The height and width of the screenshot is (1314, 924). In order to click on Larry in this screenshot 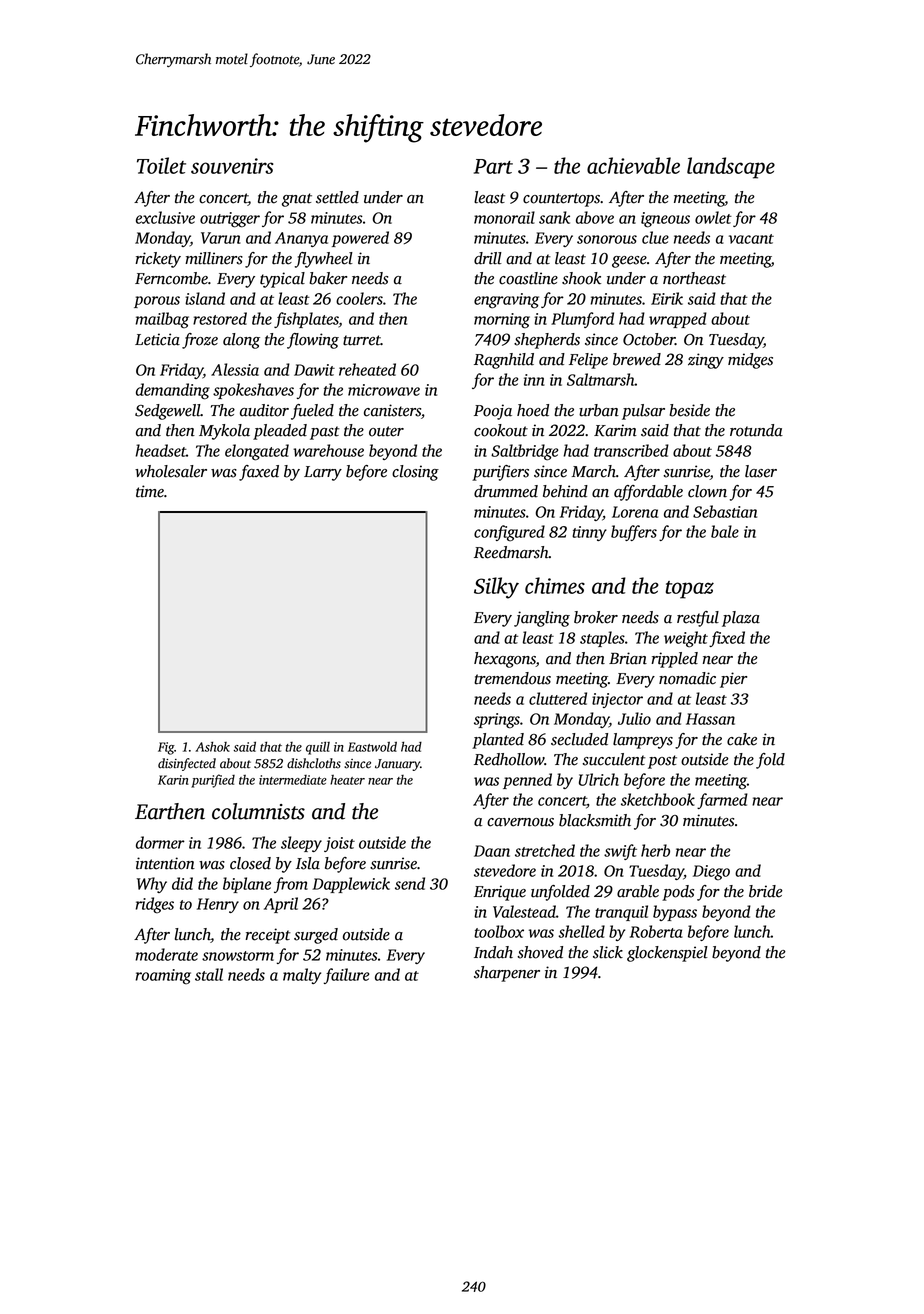, I will do `click(323, 473)`.
